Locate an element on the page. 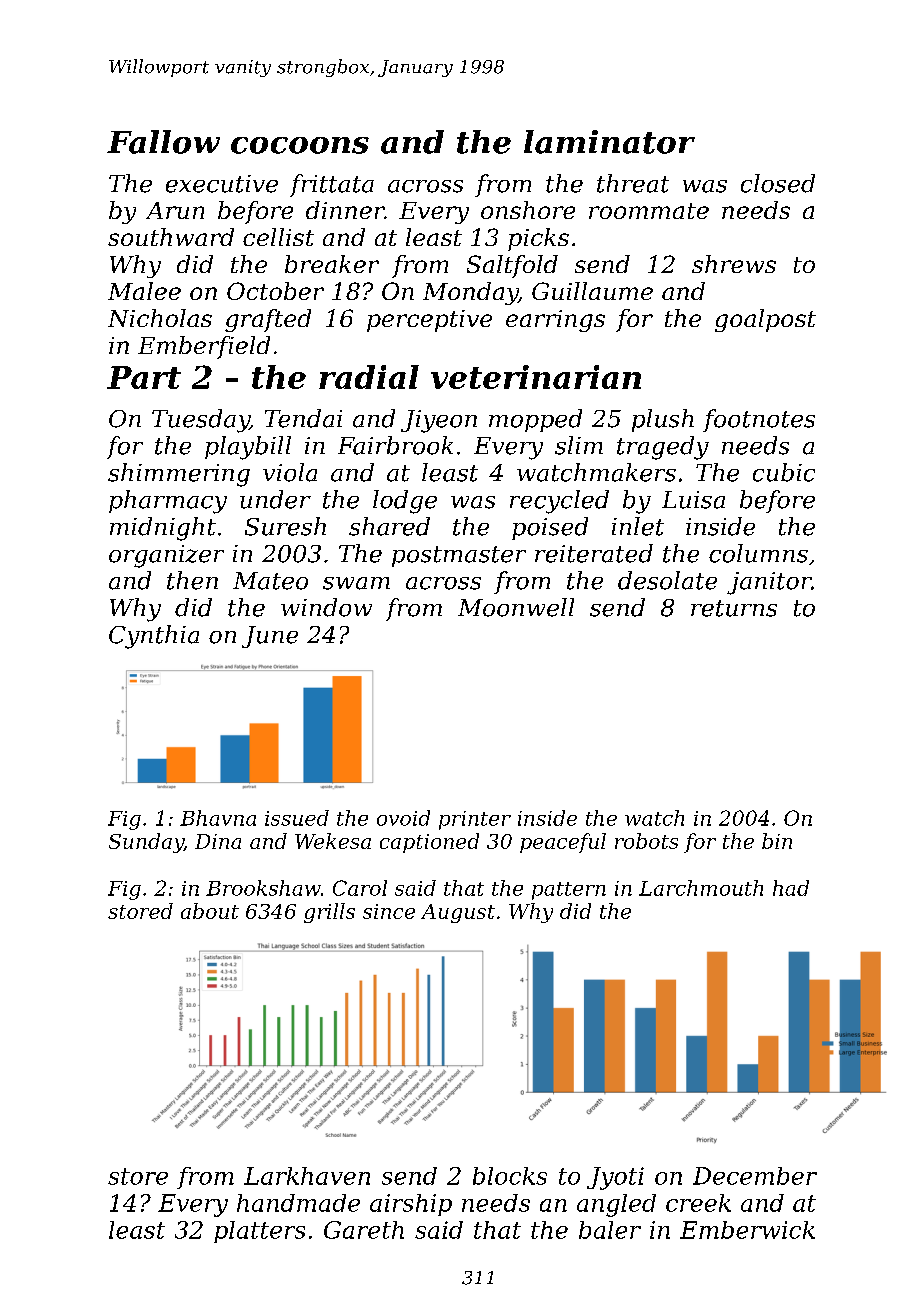  lodge is located at coordinates (405, 502).
